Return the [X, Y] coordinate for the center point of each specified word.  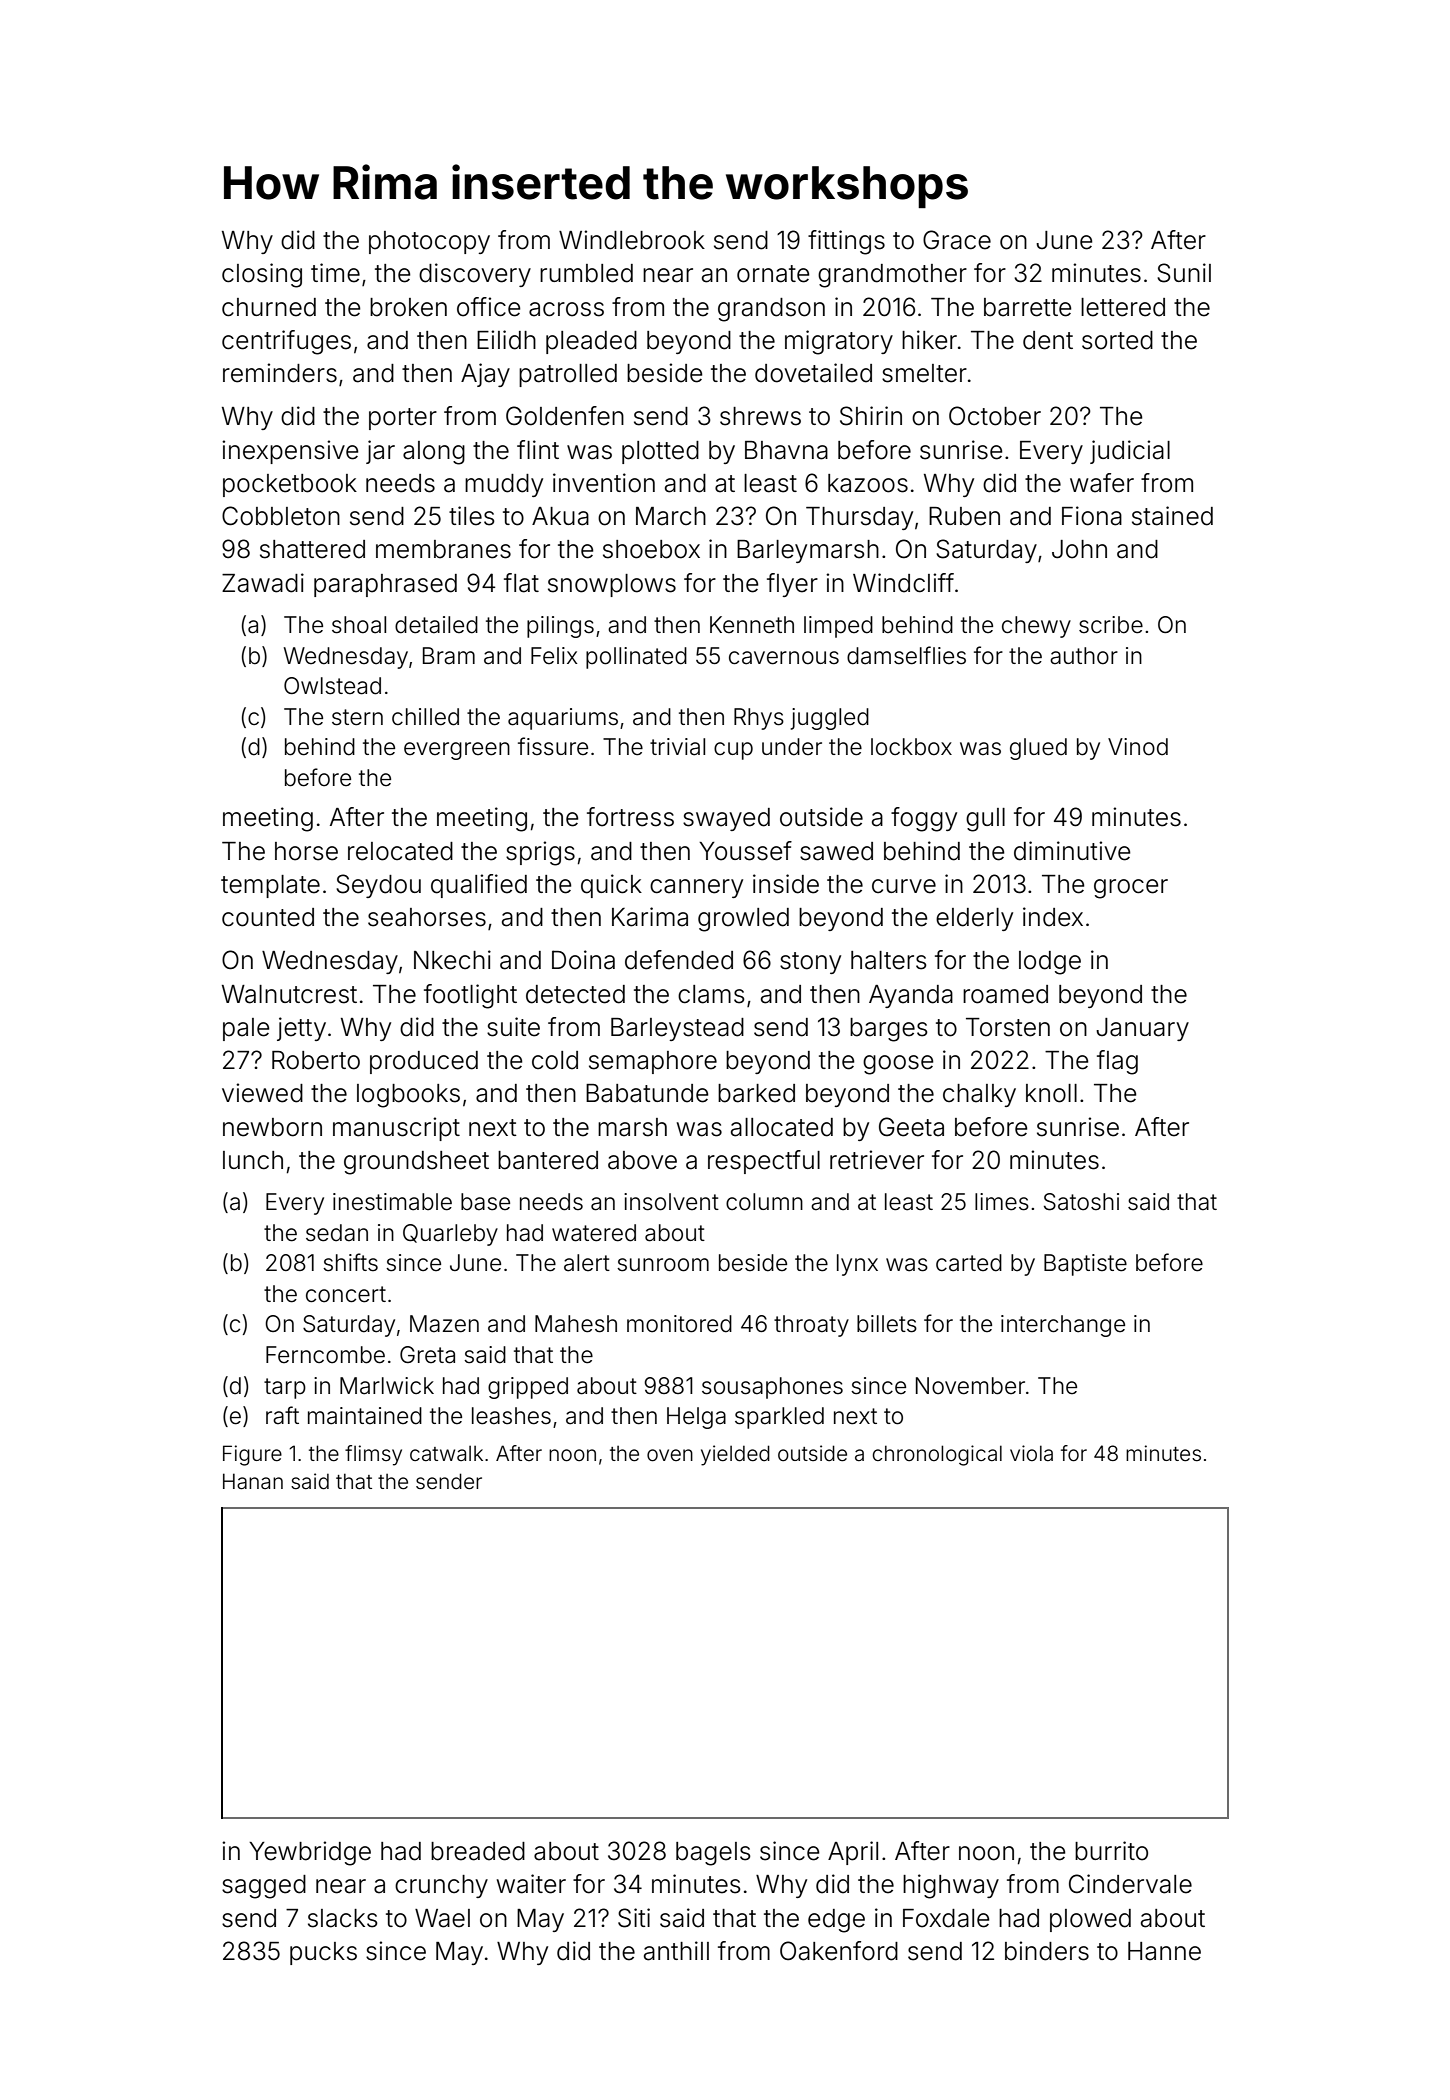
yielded [735, 1455]
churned [269, 307]
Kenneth [752, 625]
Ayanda [911, 996]
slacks [343, 1918]
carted [969, 1263]
